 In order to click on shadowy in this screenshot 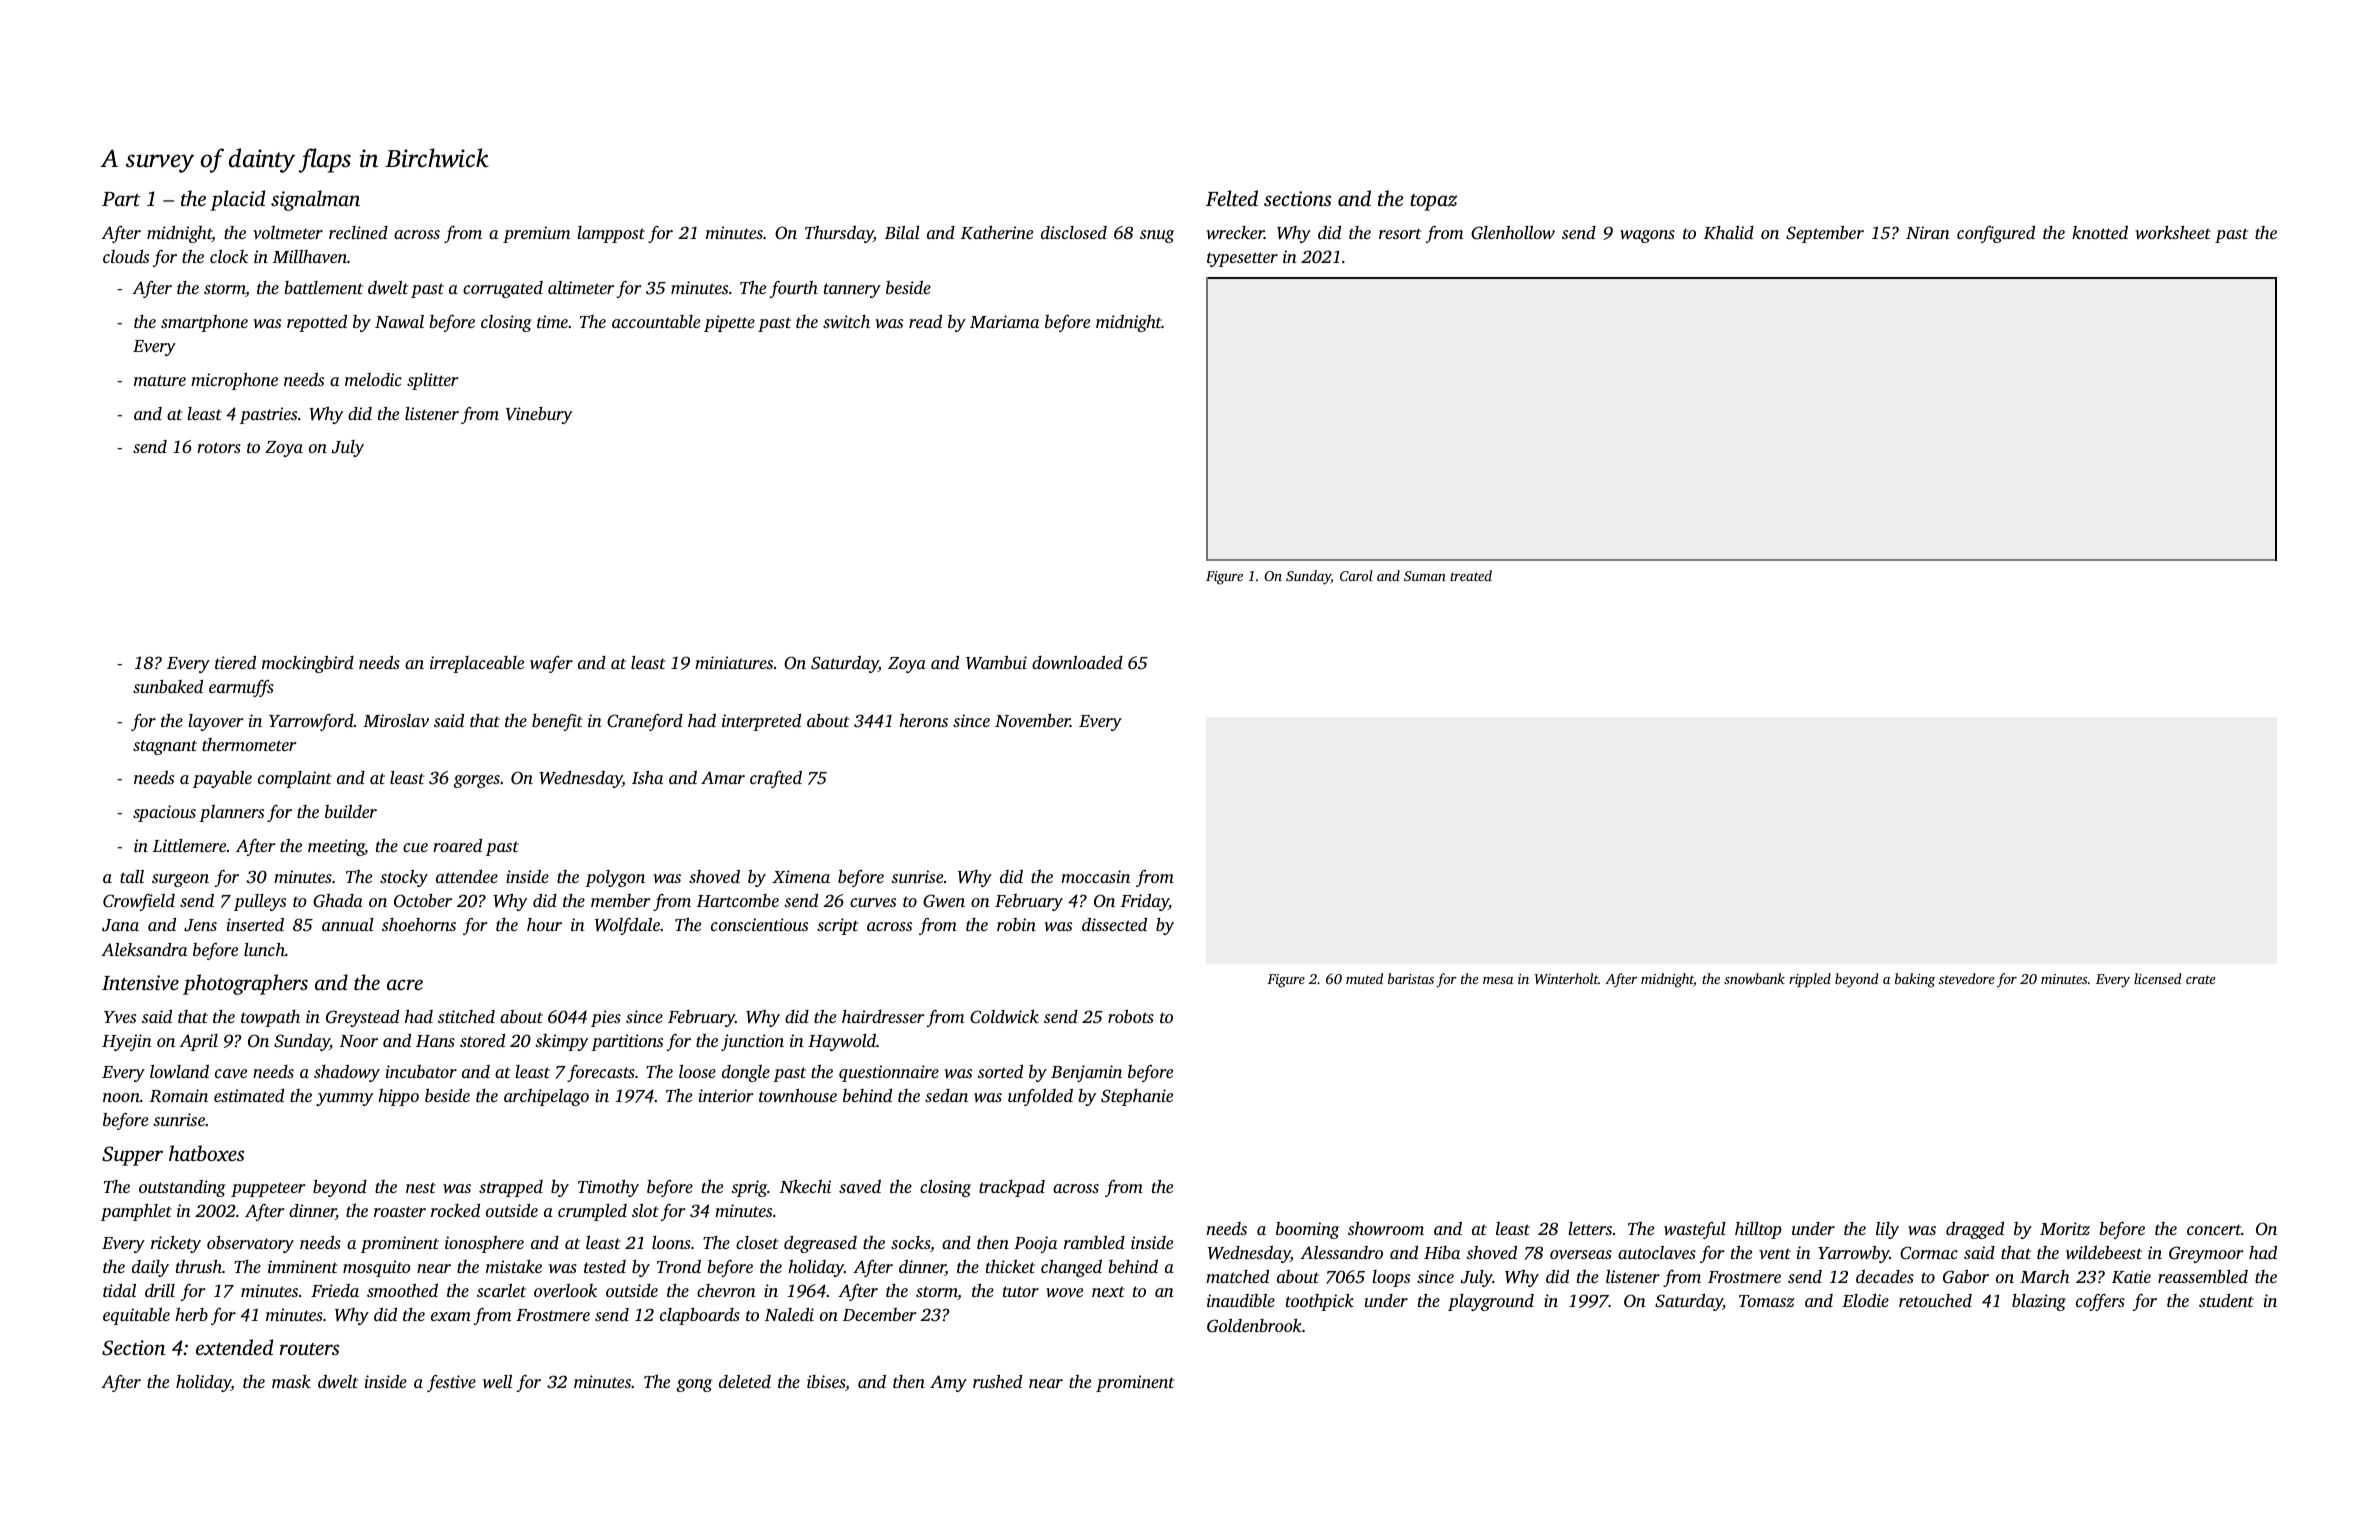, I will do `click(347, 1073)`.
